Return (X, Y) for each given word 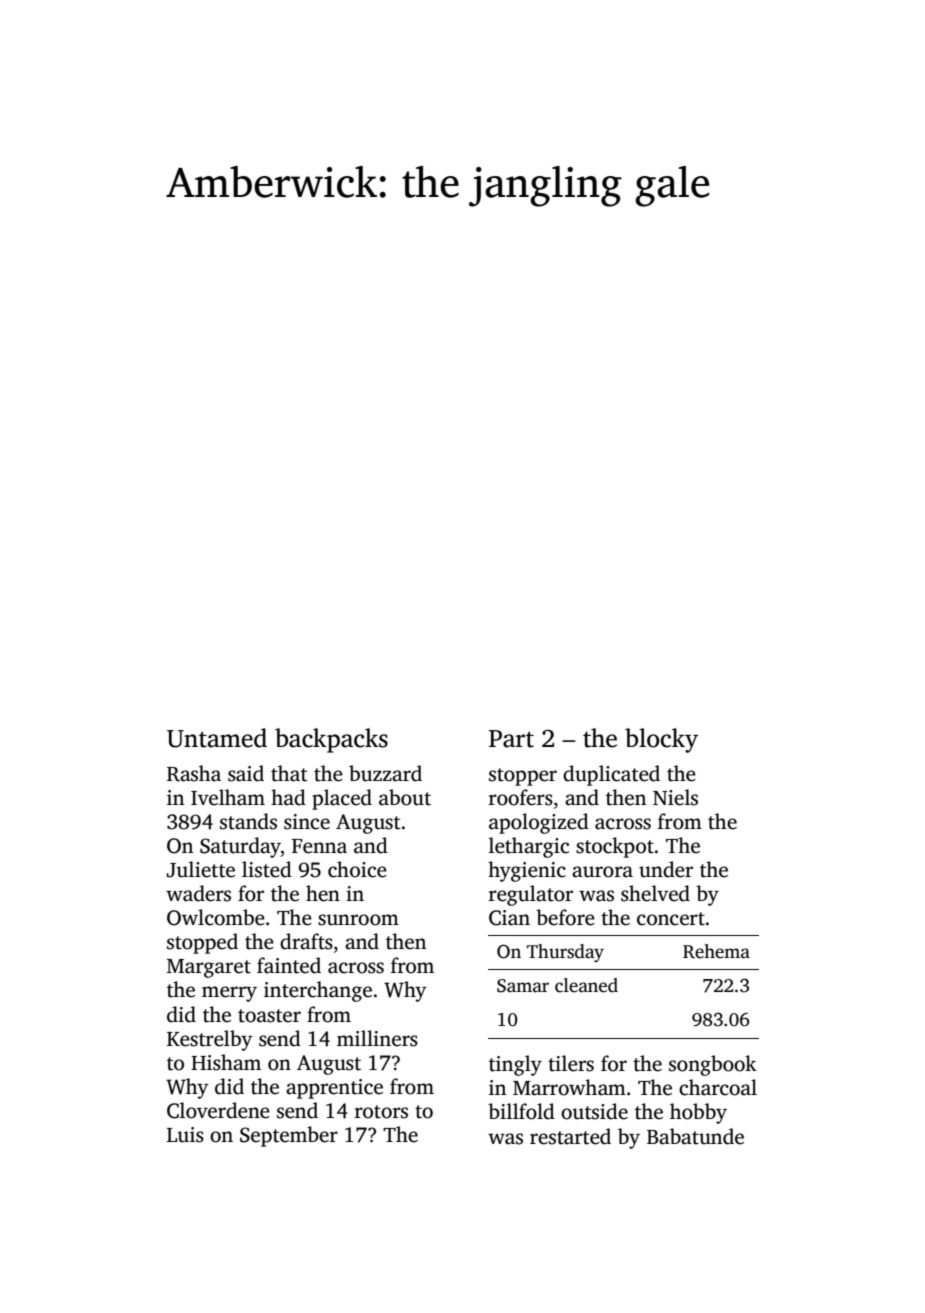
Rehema (716, 951)
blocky (661, 740)
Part (511, 739)
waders (198, 893)
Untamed (217, 738)
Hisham (226, 1062)
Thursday (565, 953)
